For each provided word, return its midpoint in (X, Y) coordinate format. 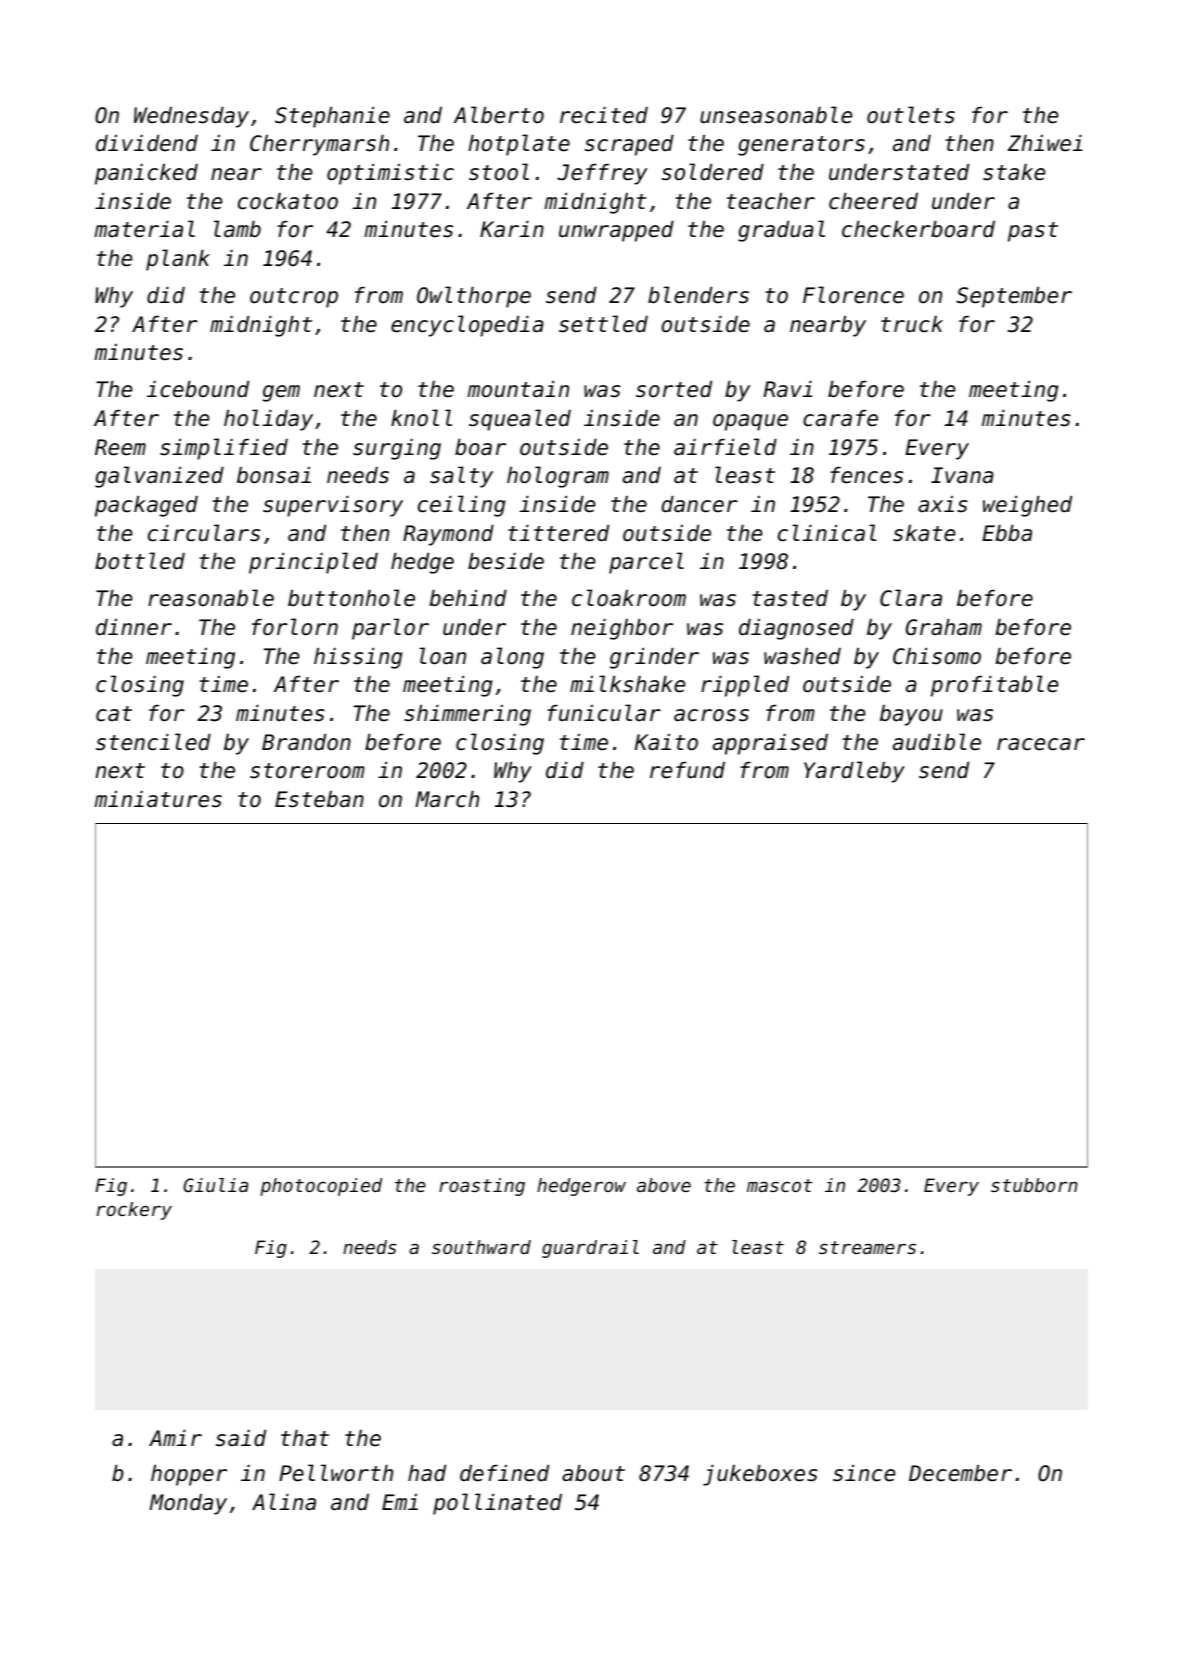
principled (313, 563)
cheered (873, 201)
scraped (629, 145)
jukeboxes (760, 1475)
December (960, 1473)
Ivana (962, 475)
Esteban (319, 799)
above (664, 1185)
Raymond (448, 535)
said (241, 1438)
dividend (147, 143)
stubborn (1034, 1185)
